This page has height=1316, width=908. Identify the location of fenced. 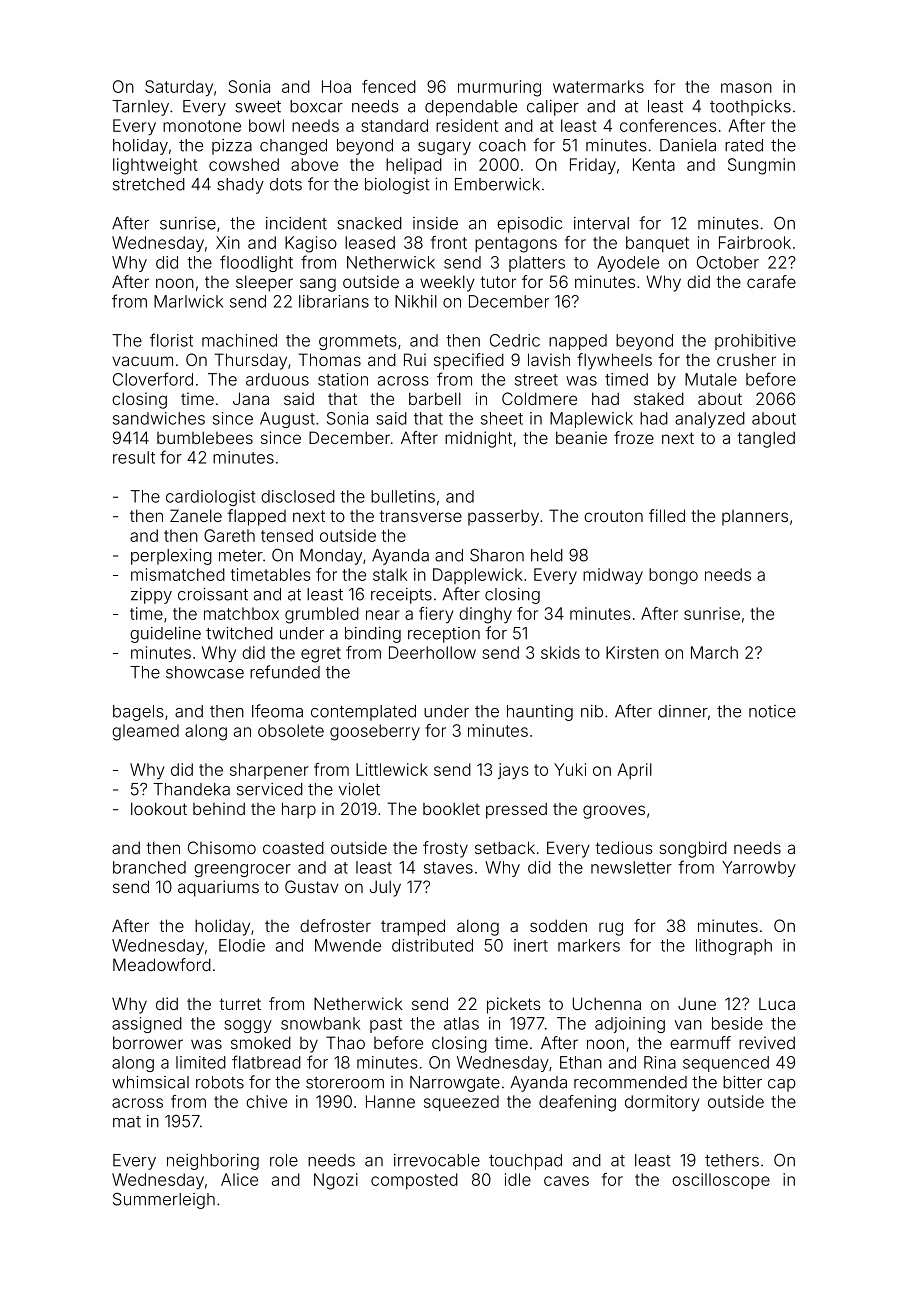
(389, 86).
